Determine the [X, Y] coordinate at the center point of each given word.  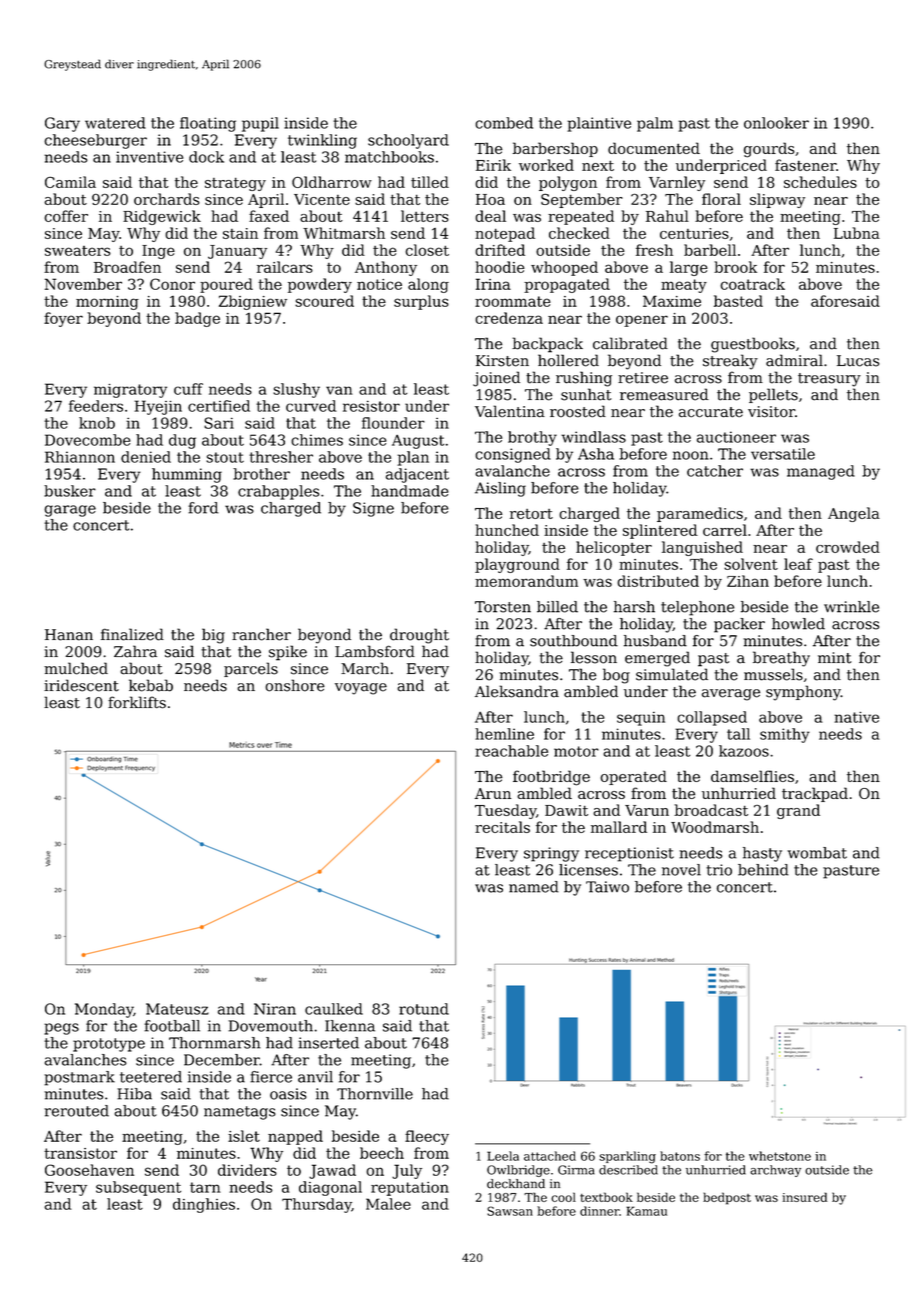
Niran [275, 1009]
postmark [79, 1078]
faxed [269, 216]
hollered [568, 360]
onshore [295, 685]
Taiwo [607, 887]
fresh [654, 250]
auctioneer [736, 437]
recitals [502, 827]
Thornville [375, 1094]
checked [579, 233]
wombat [817, 853]
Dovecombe [88, 440]
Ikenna [350, 1026]
